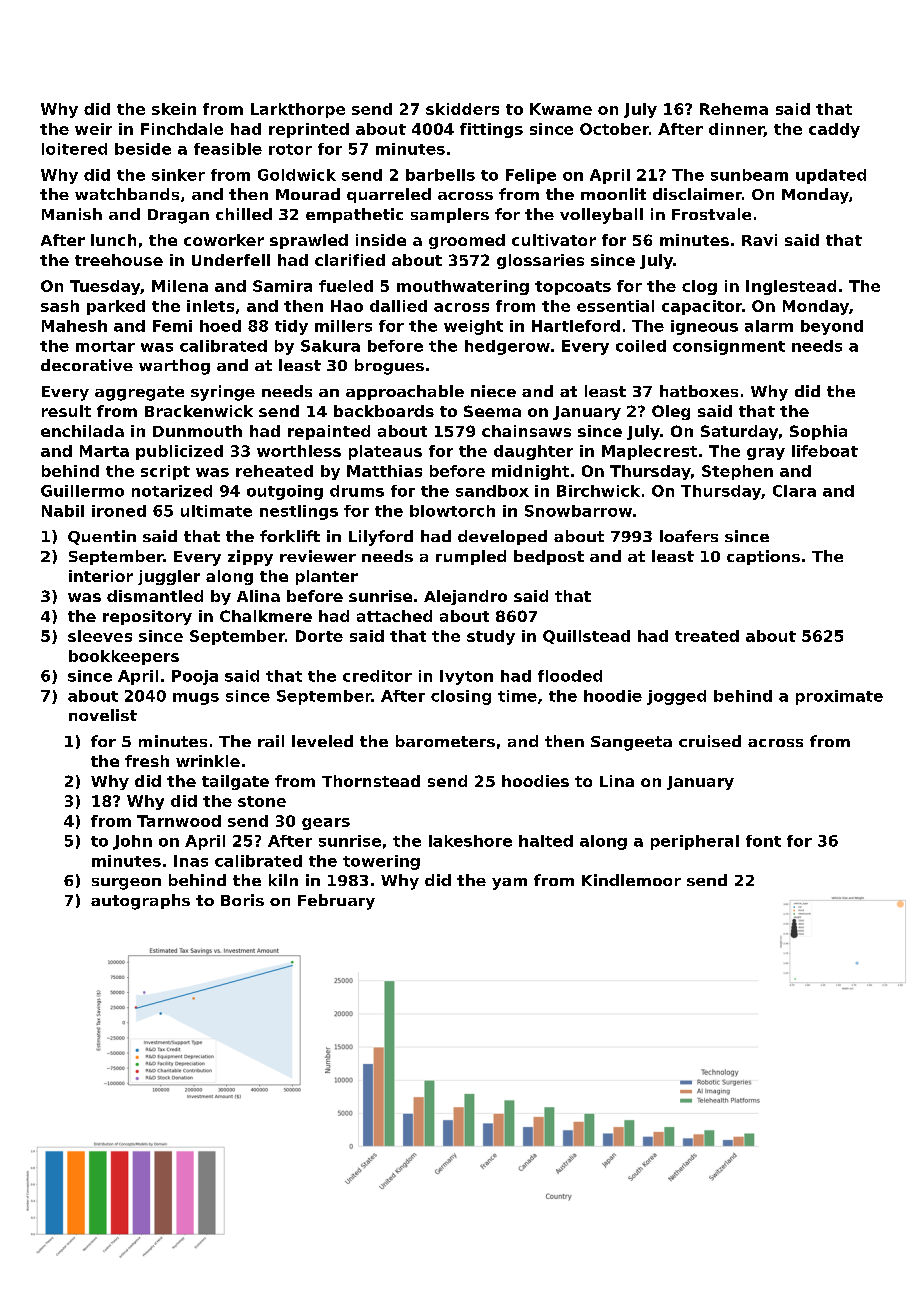 This image has width=924, height=1308. What do you see at coordinates (570, 676) in the image?
I see `flooded` at bounding box center [570, 676].
